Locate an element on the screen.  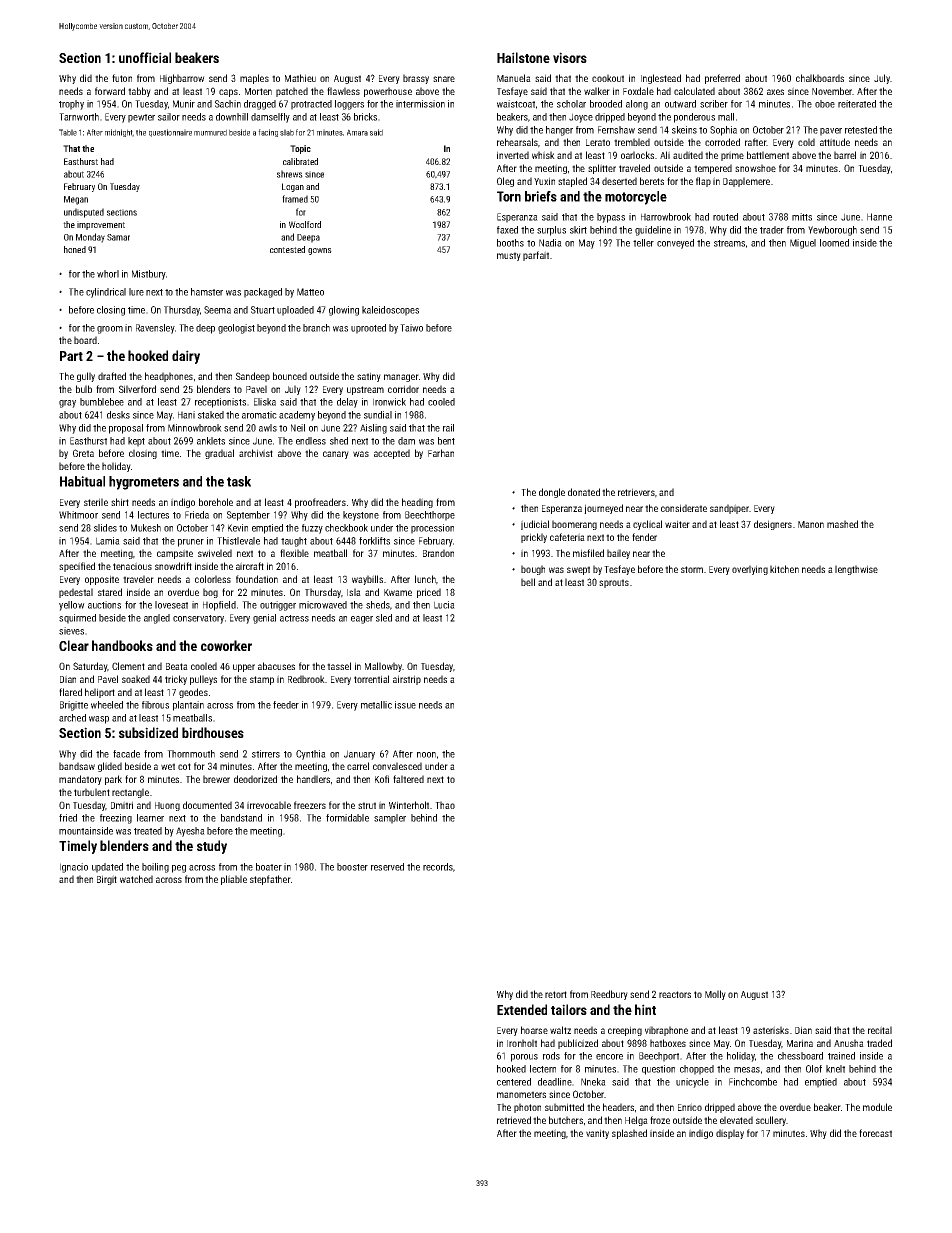
forecast is located at coordinates (875, 1133).
